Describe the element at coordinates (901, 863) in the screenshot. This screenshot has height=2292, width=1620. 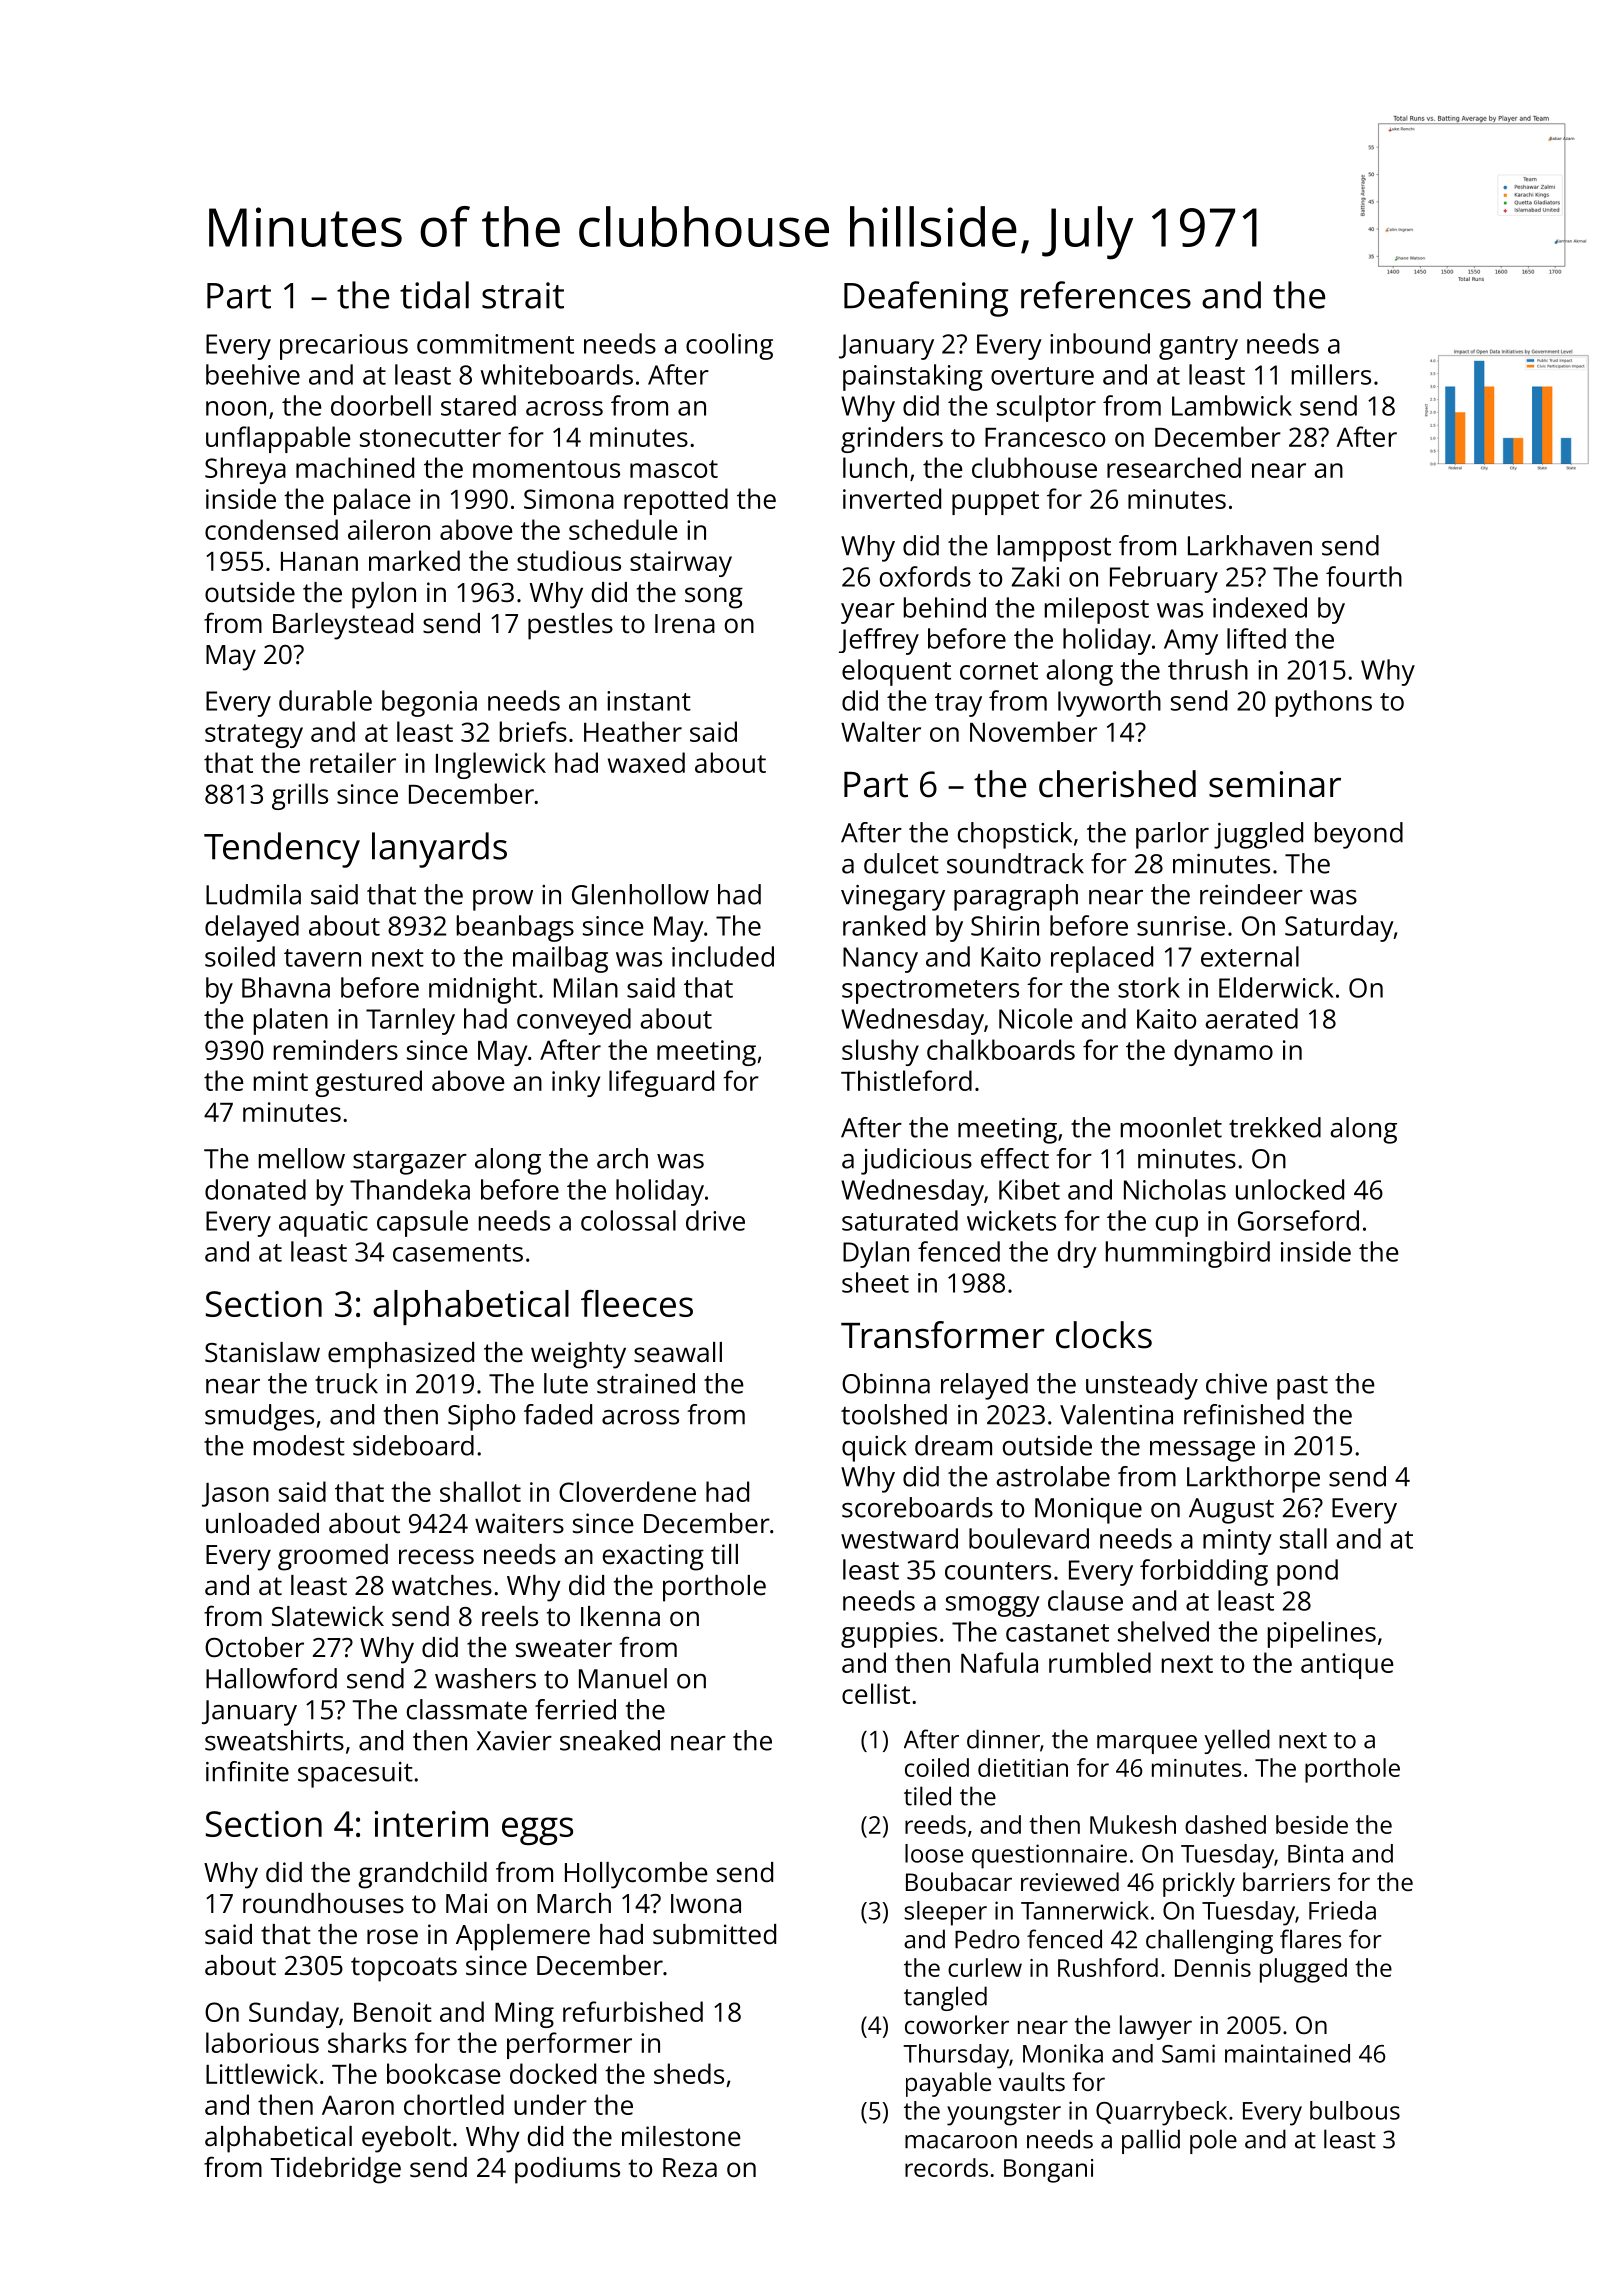
I see `dulcet` at that location.
